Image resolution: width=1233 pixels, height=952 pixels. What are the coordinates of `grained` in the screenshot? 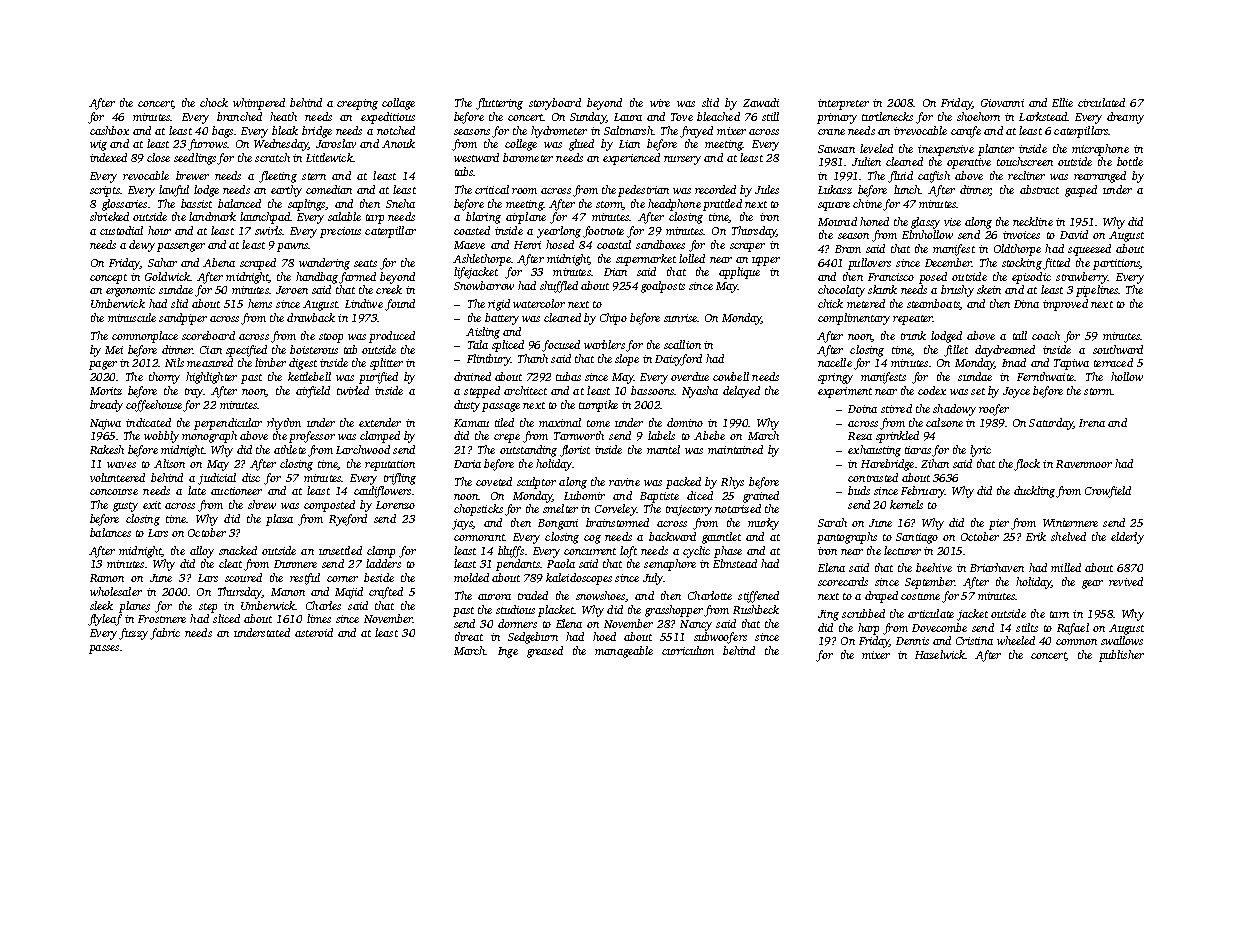 It's located at (761, 497).
